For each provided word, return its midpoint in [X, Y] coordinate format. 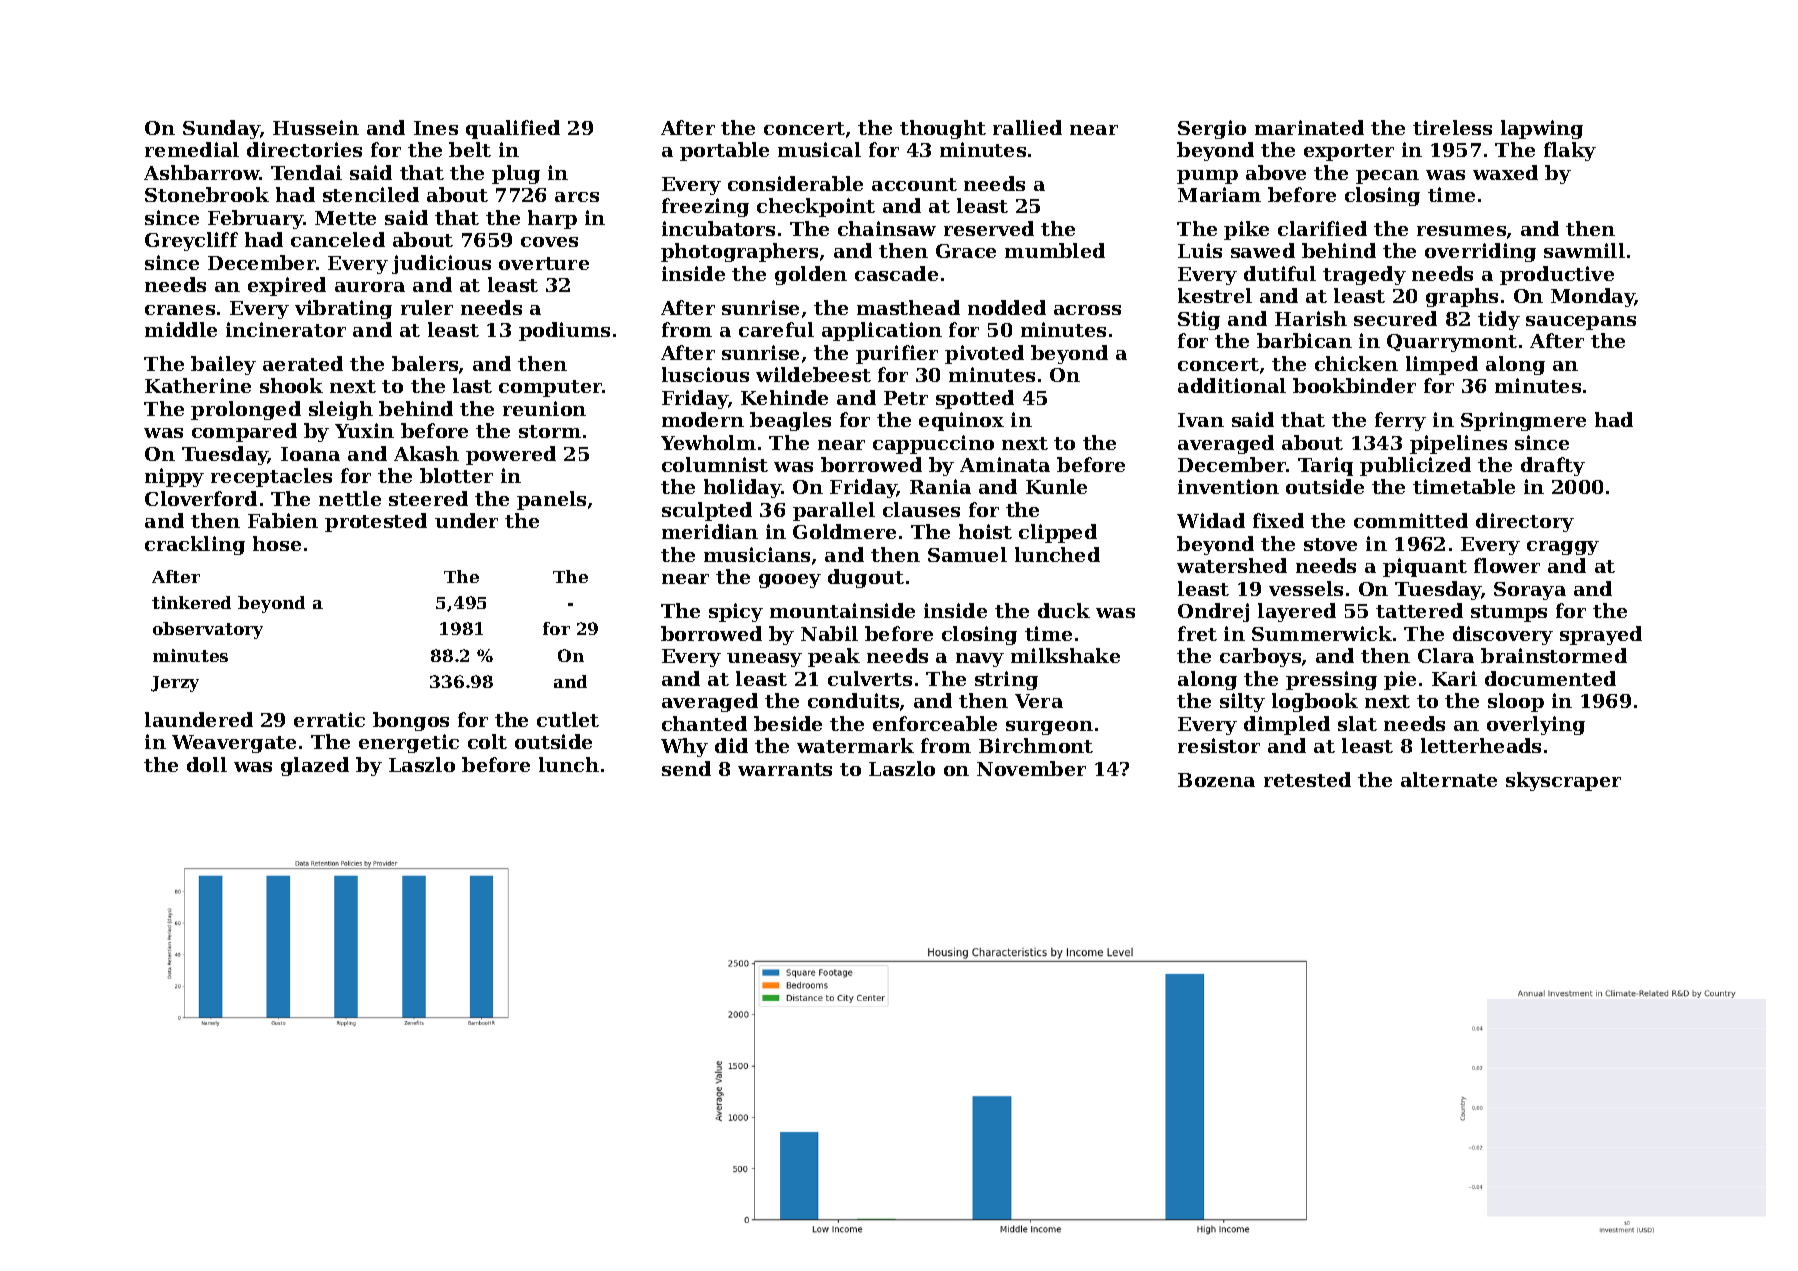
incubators [718, 228]
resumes [1461, 231]
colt [487, 741]
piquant [1425, 567]
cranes [180, 310]
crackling [195, 545]
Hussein [316, 127]
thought [943, 129]
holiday [742, 488]
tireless [1452, 127]
